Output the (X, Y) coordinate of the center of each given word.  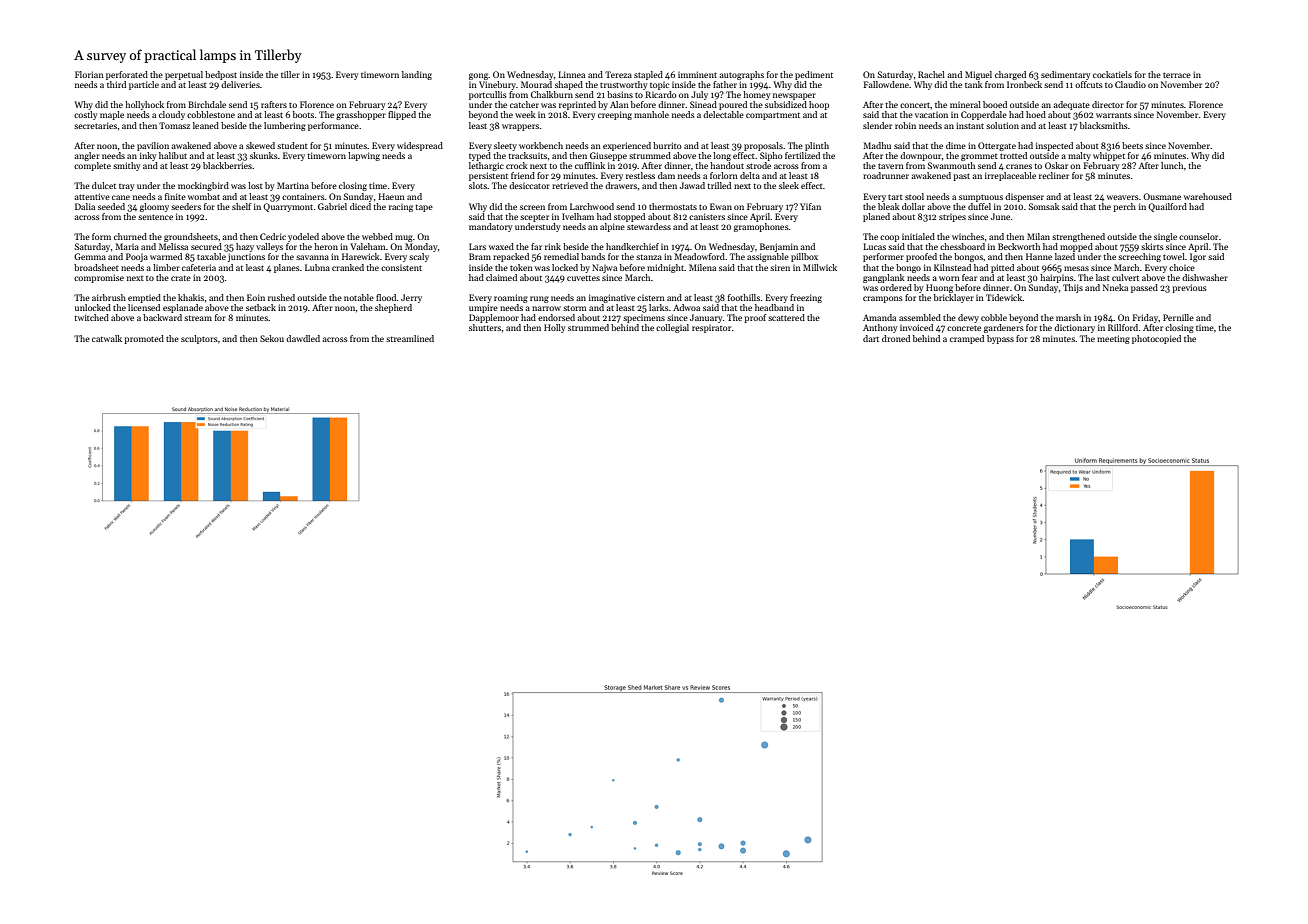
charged (1010, 75)
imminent (697, 74)
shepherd (393, 308)
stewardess (649, 226)
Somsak (1044, 206)
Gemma (90, 256)
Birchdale (207, 104)
